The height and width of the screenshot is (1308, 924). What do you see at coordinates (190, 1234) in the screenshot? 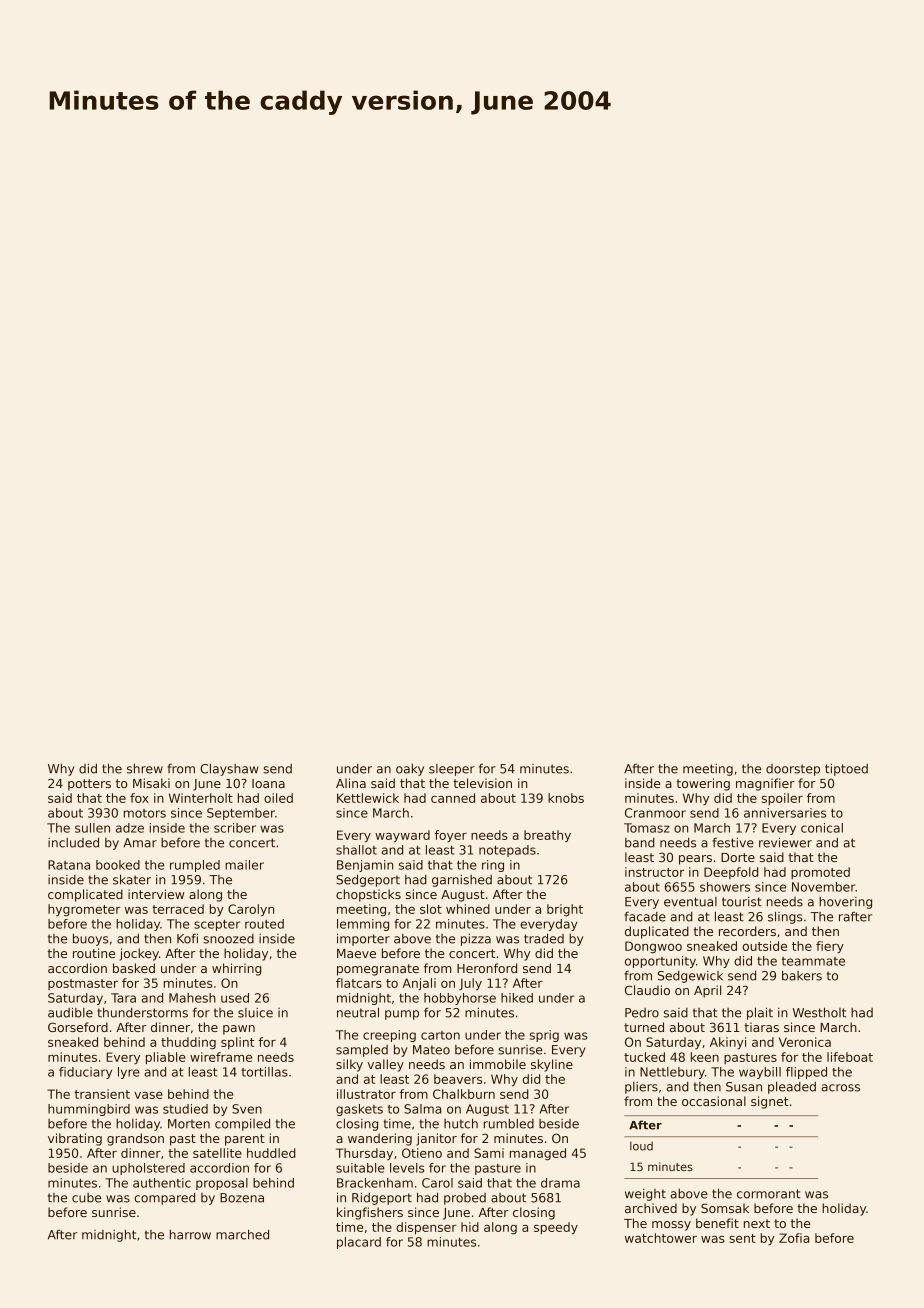
I see `harrow` at bounding box center [190, 1234].
